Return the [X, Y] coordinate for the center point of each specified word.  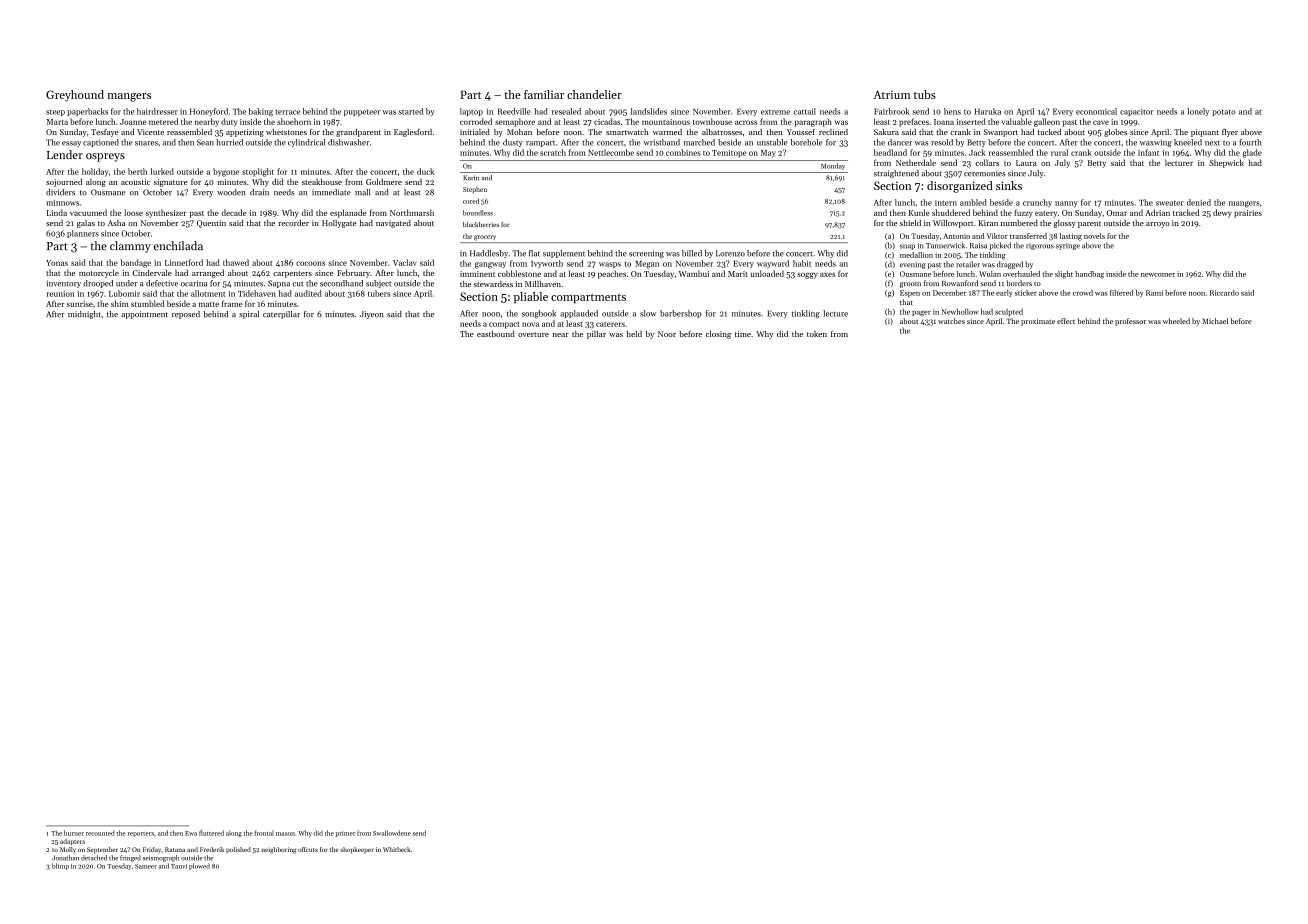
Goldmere [384, 181]
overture [533, 334]
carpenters [292, 274]
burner [74, 833]
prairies [1248, 214]
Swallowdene [392, 833]
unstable [772, 142]
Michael [1215, 321]
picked [1000, 246]
